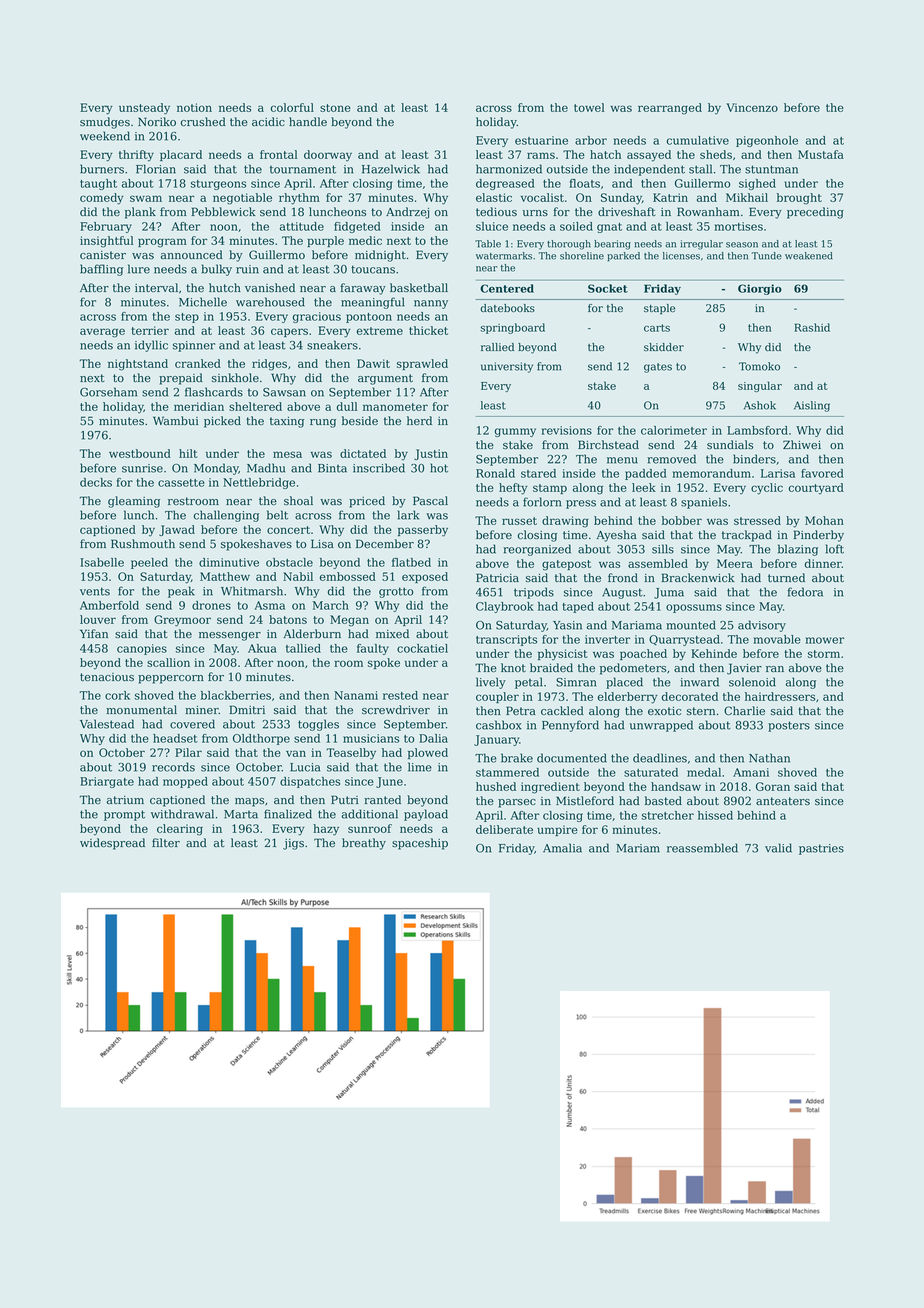  I want to click on belt, so click(277, 515).
